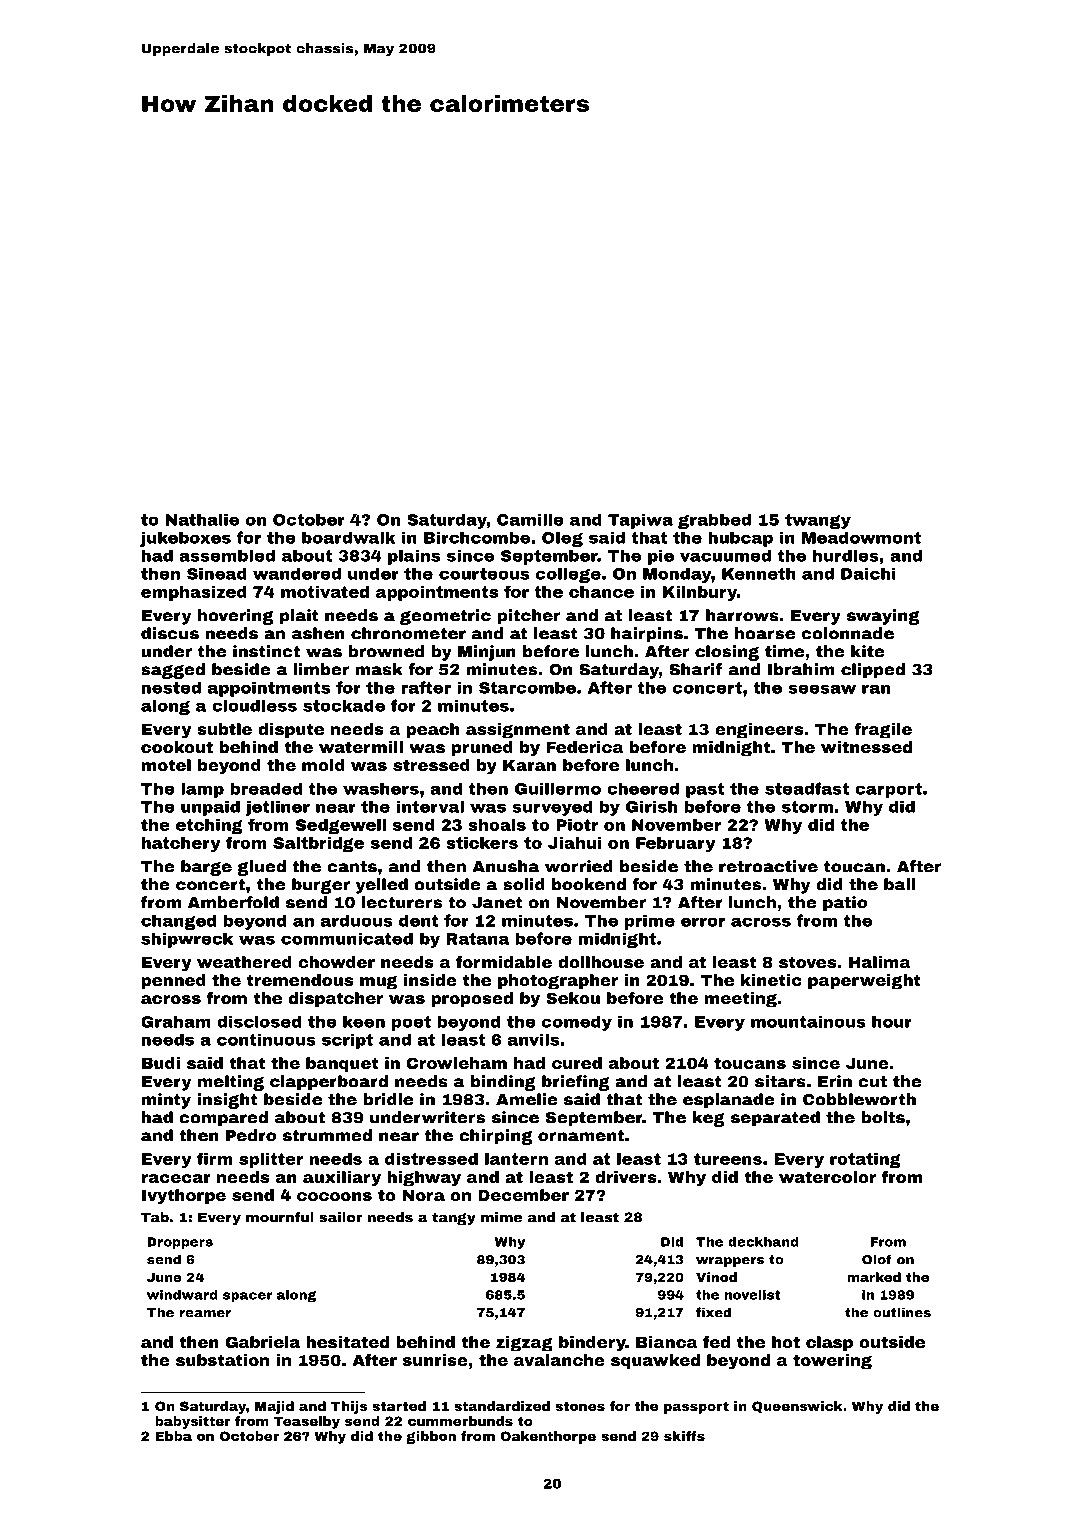  Describe the element at coordinates (530, 519) in the document. I see `Camille` at that location.
